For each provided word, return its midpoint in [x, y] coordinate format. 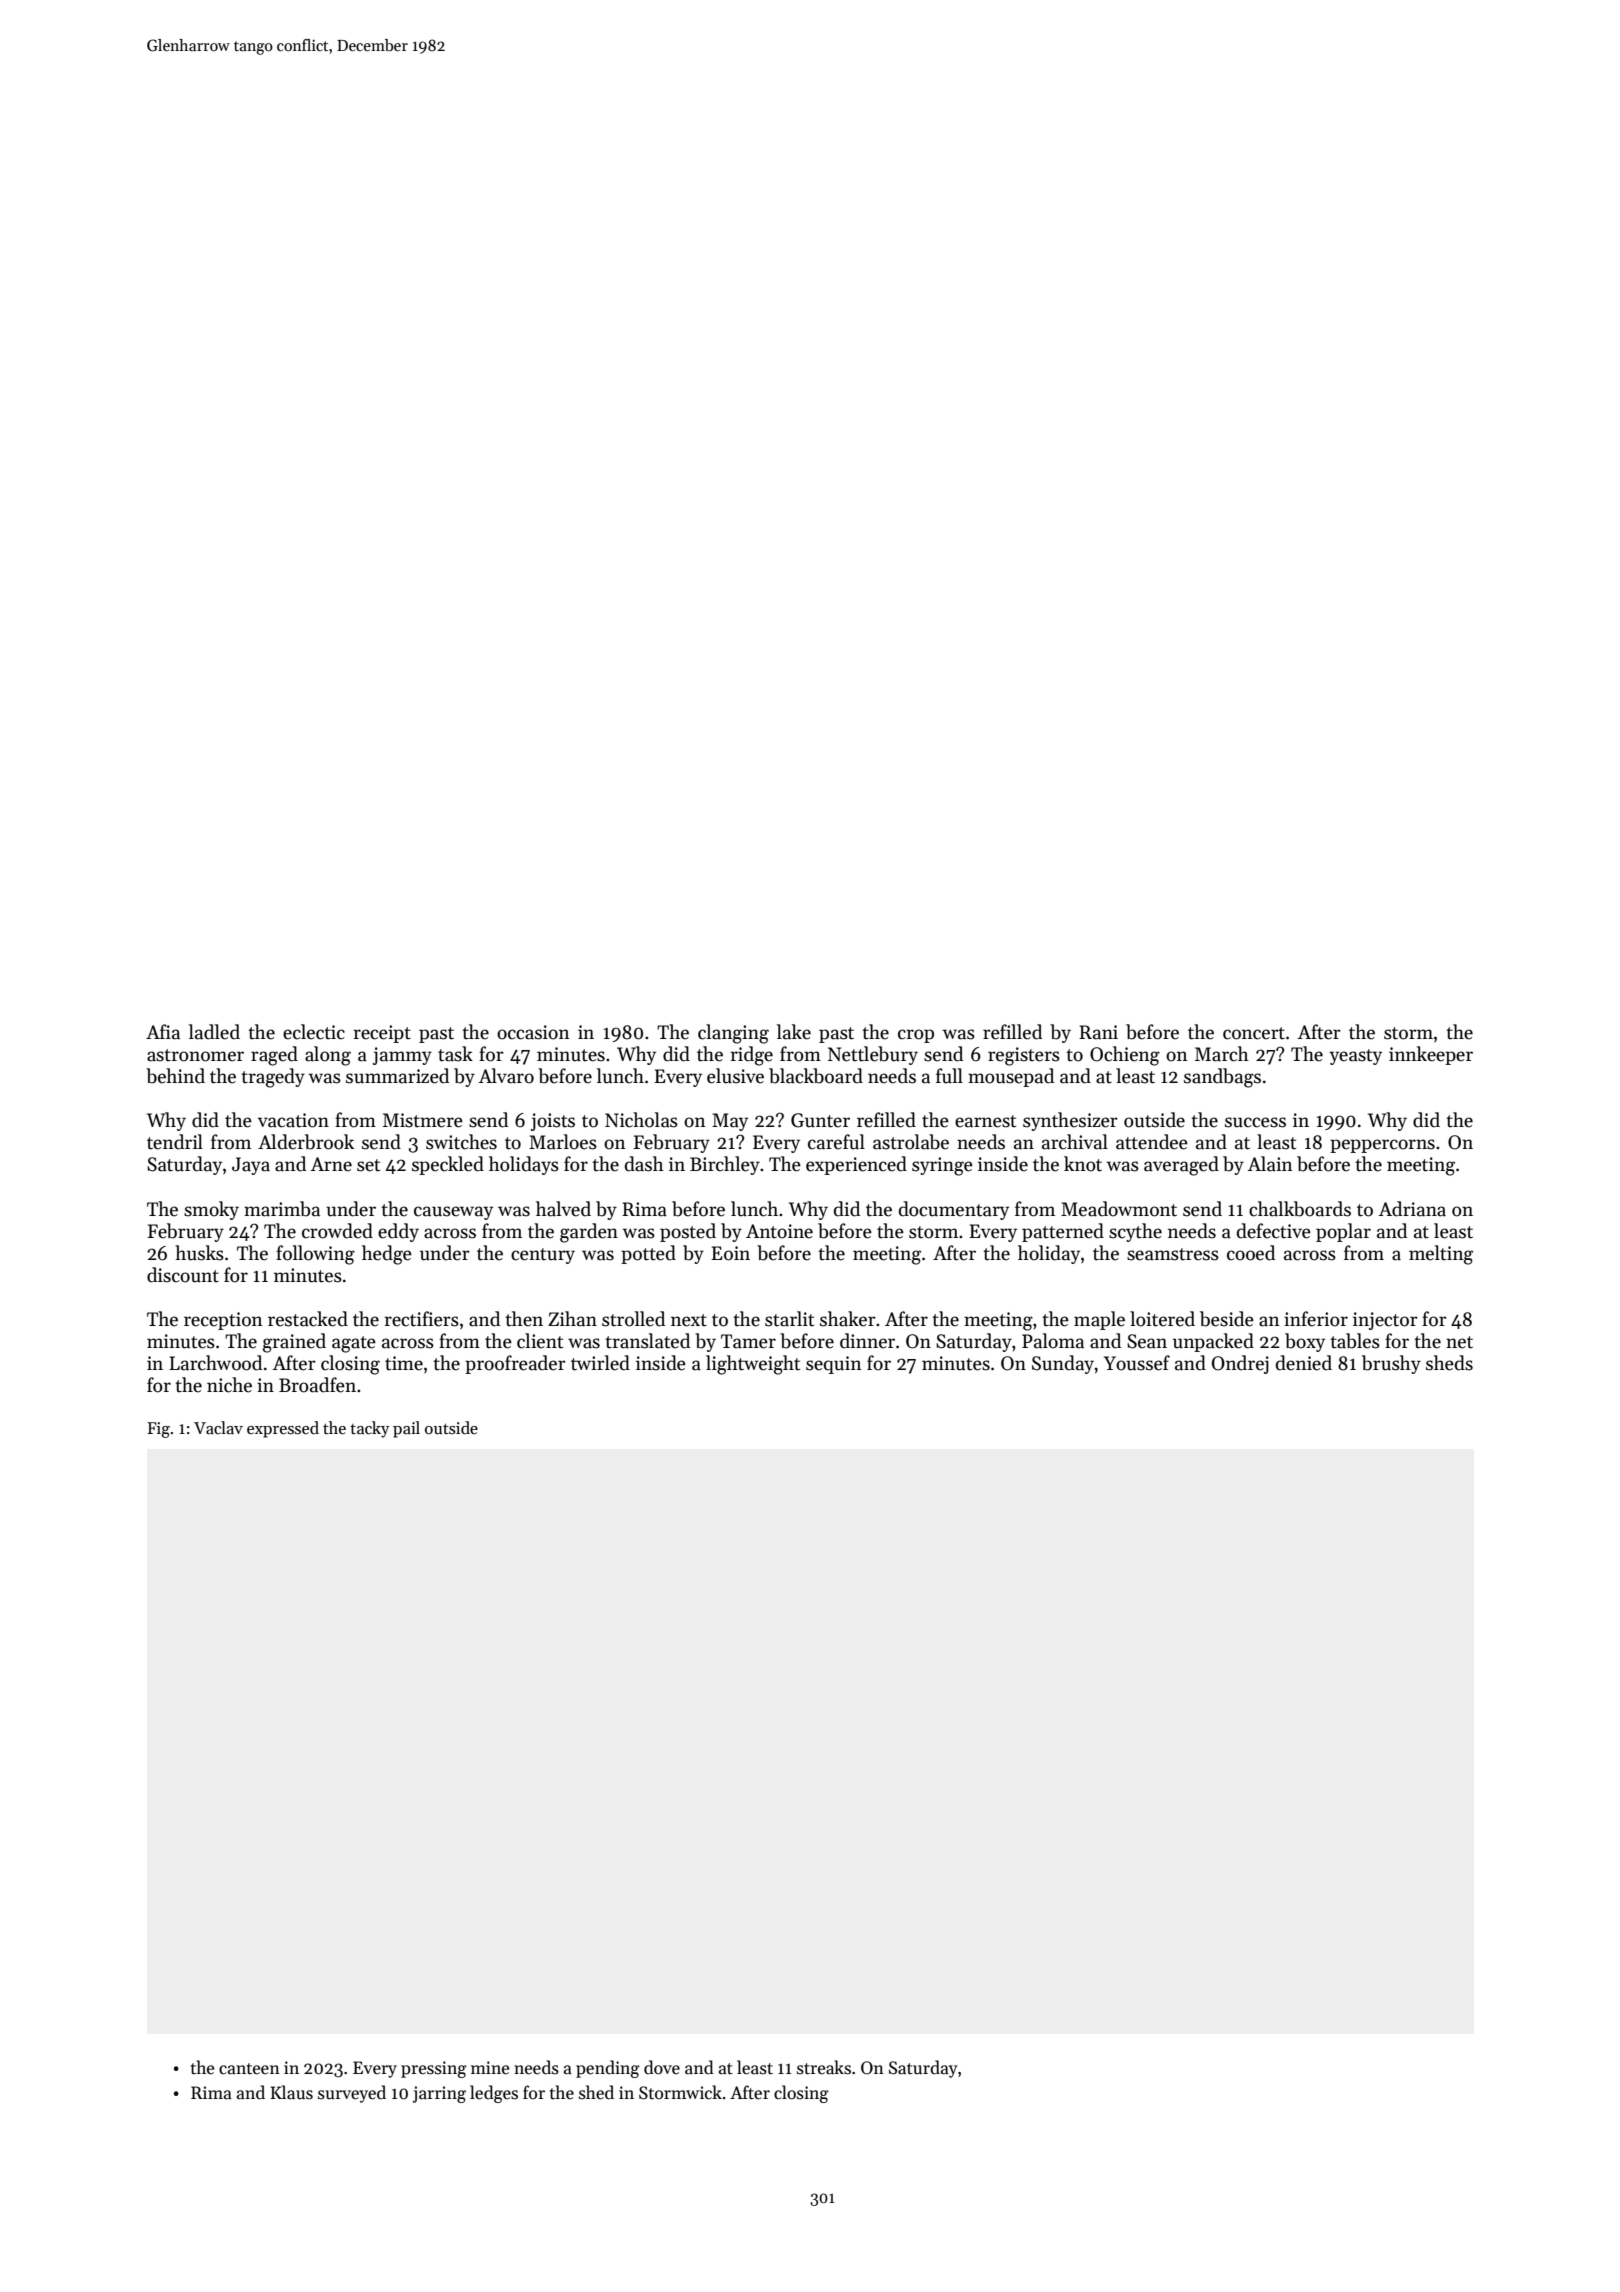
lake [794, 1032]
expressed [283, 1429]
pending [608, 2069]
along [328, 1056]
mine [490, 2068]
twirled [600, 1363]
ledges [494, 2094]
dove [662, 2067]
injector [1385, 1321]
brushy [1391, 1364]
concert [1254, 1033]
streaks [824, 2067]
